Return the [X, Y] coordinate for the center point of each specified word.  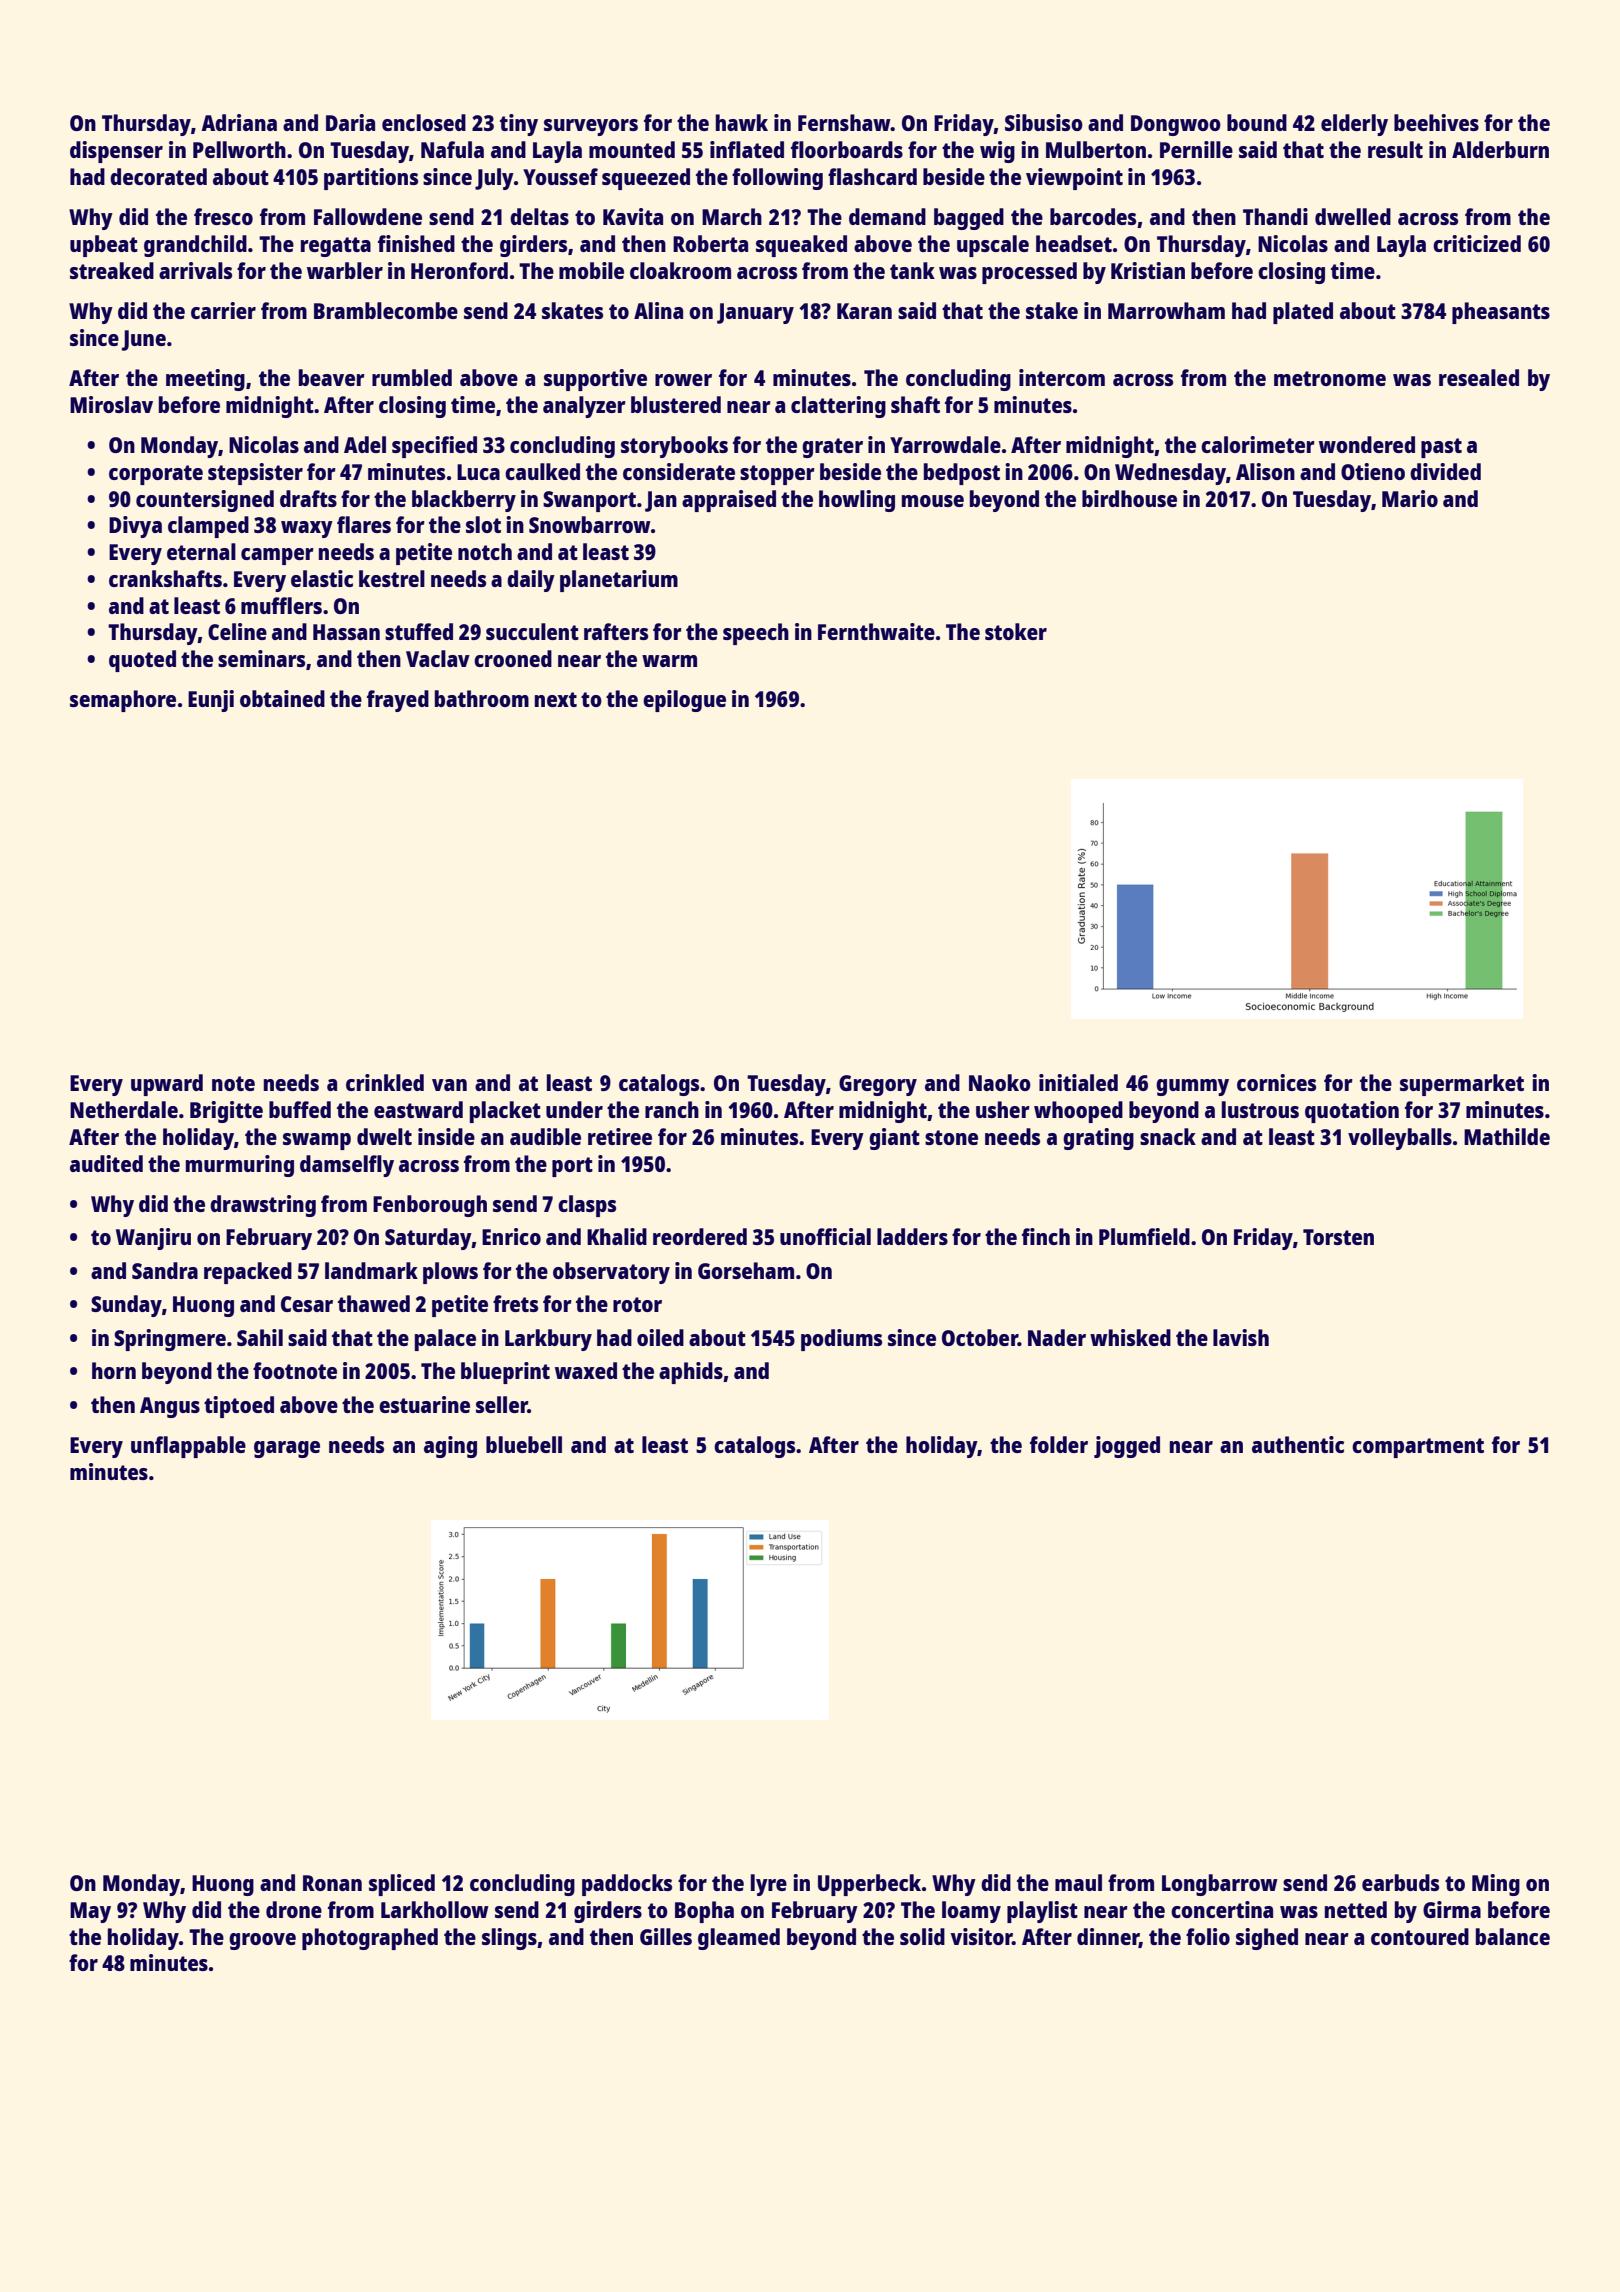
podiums [841, 1340]
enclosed [424, 122]
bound [1257, 122]
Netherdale [124, 1109]
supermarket [1462, 1085]
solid [922, 1936]
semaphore [123, 701]
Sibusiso [1044, 122]
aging [450, 1447]
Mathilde [1507, 1136]
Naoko [1000, 1082]
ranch [672, 1109]
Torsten [1338, 1237]
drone [294, 1909]
